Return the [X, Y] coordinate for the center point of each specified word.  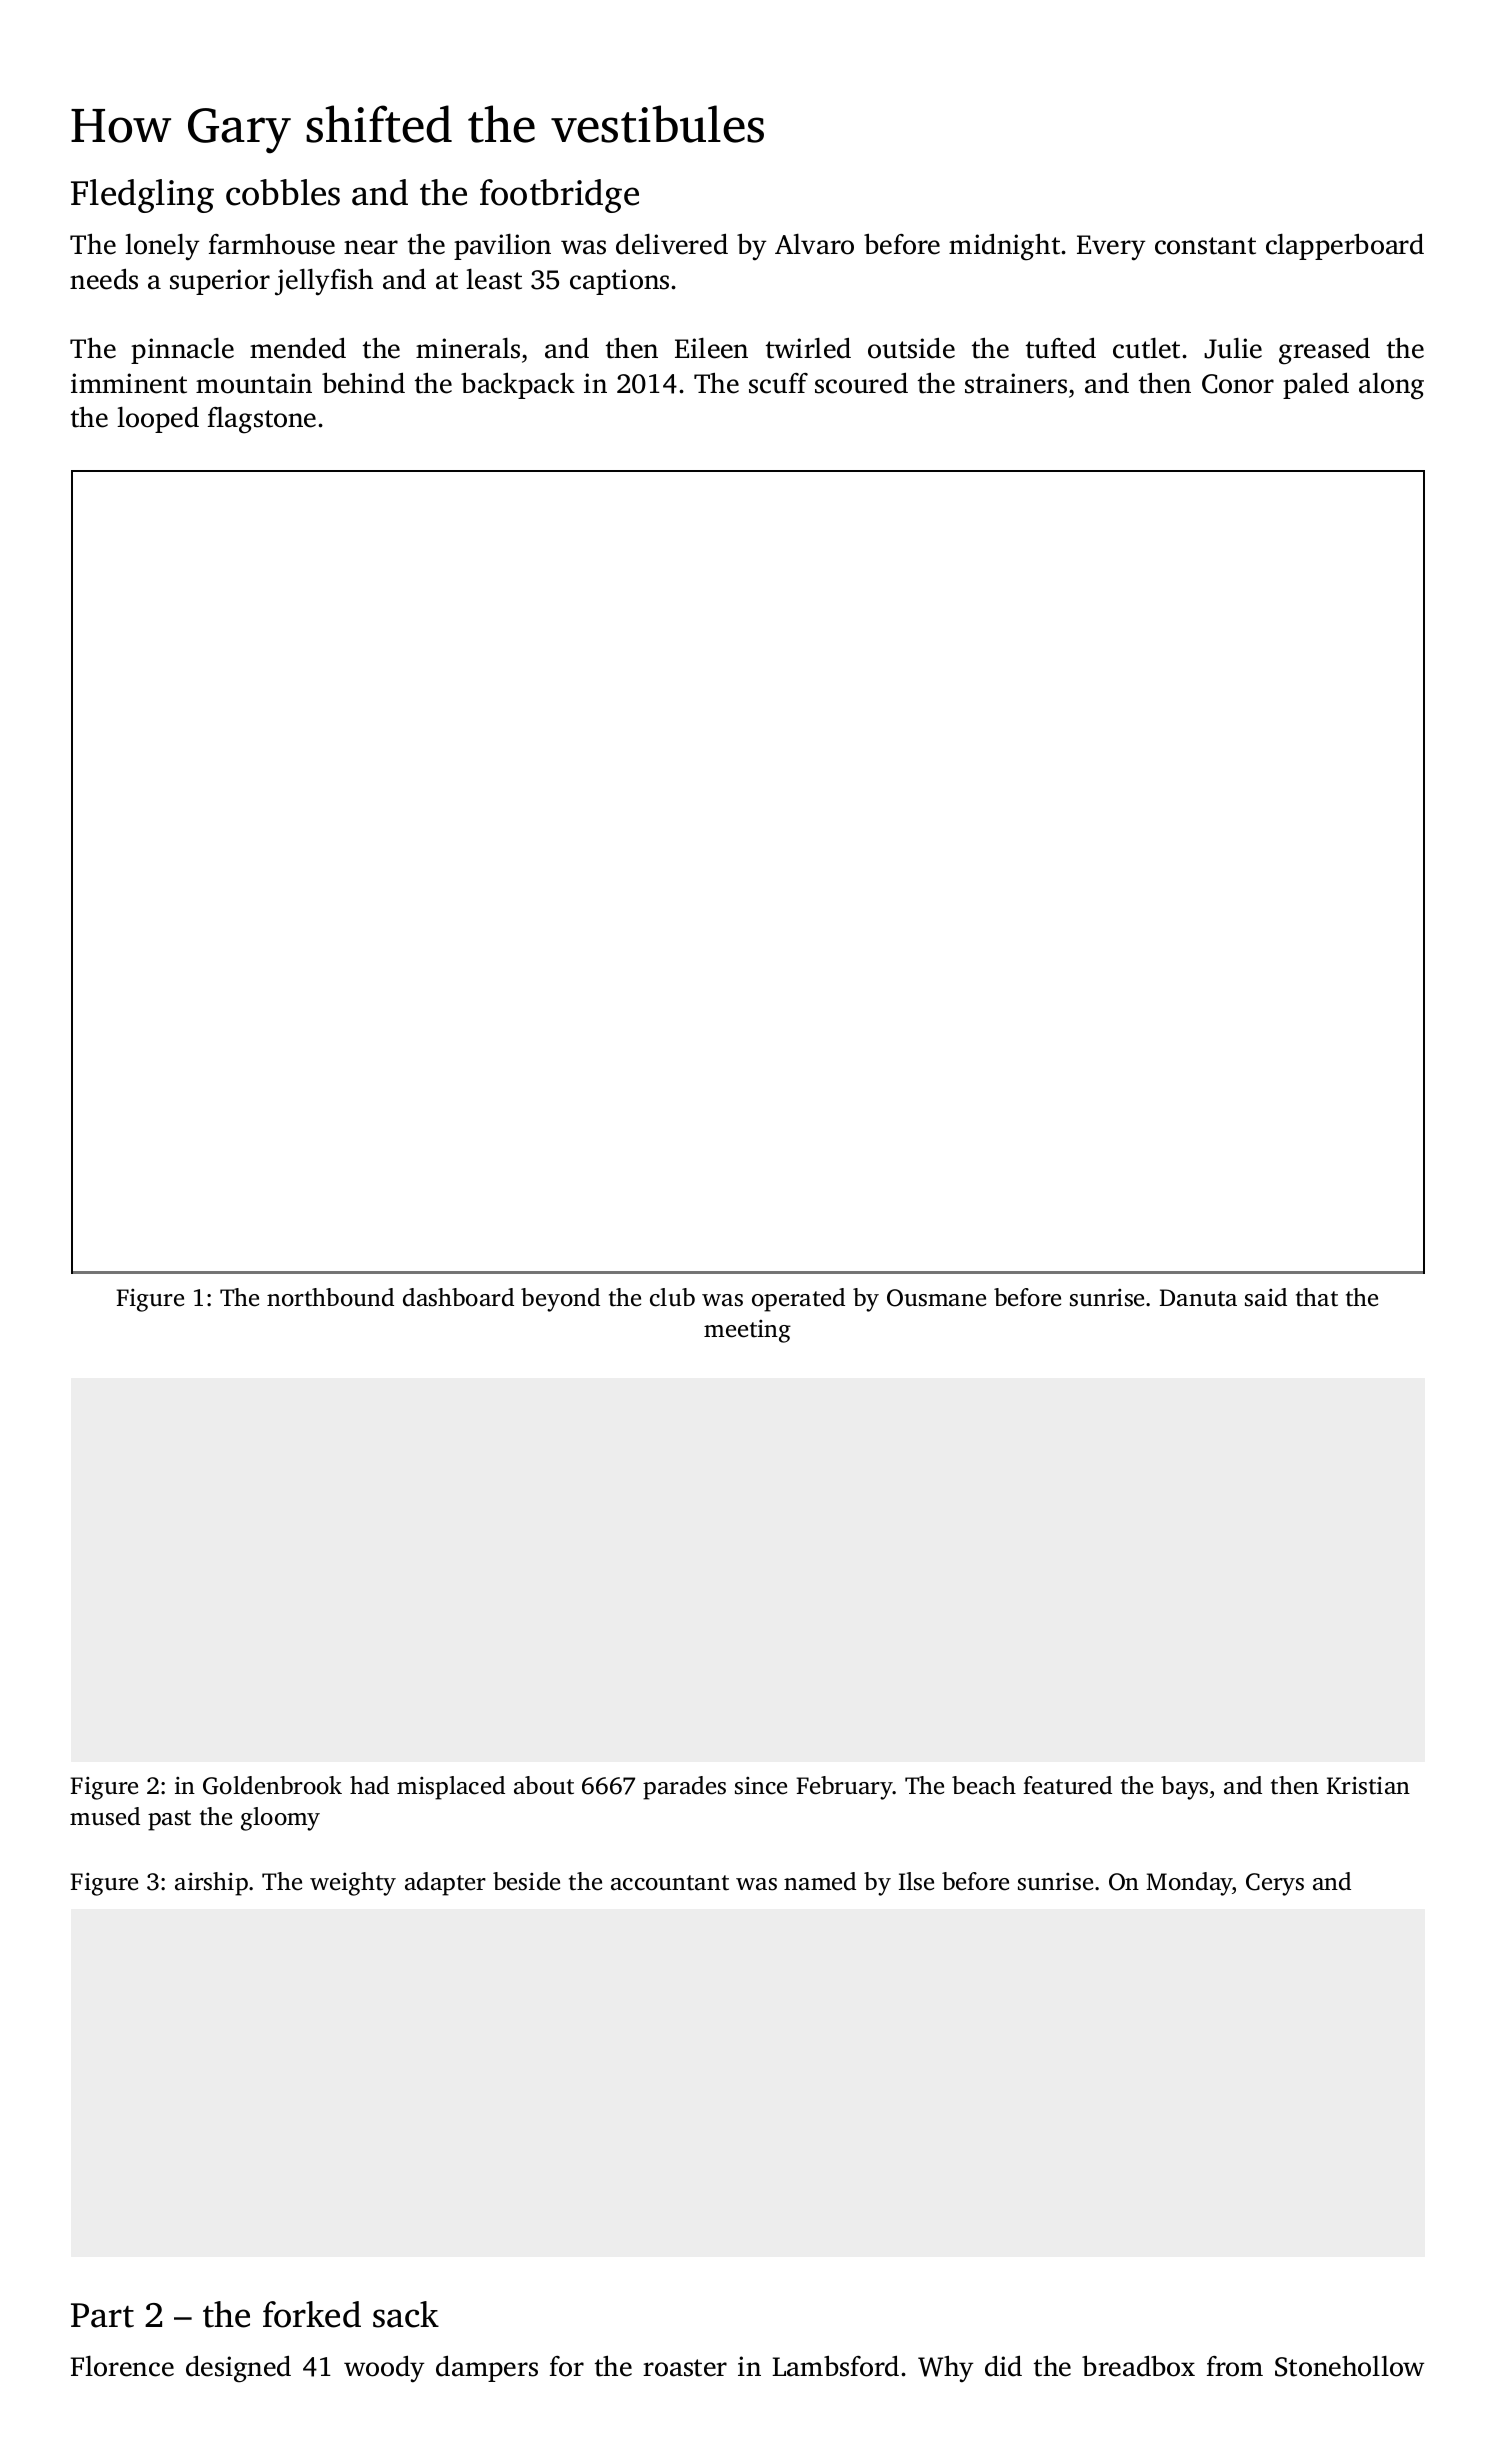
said [1266, 1297]
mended [298, 348]
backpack [518, 385]
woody [384, 2369]
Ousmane [936, 1298]
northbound [330, 1297]
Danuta [1198, 1298]
